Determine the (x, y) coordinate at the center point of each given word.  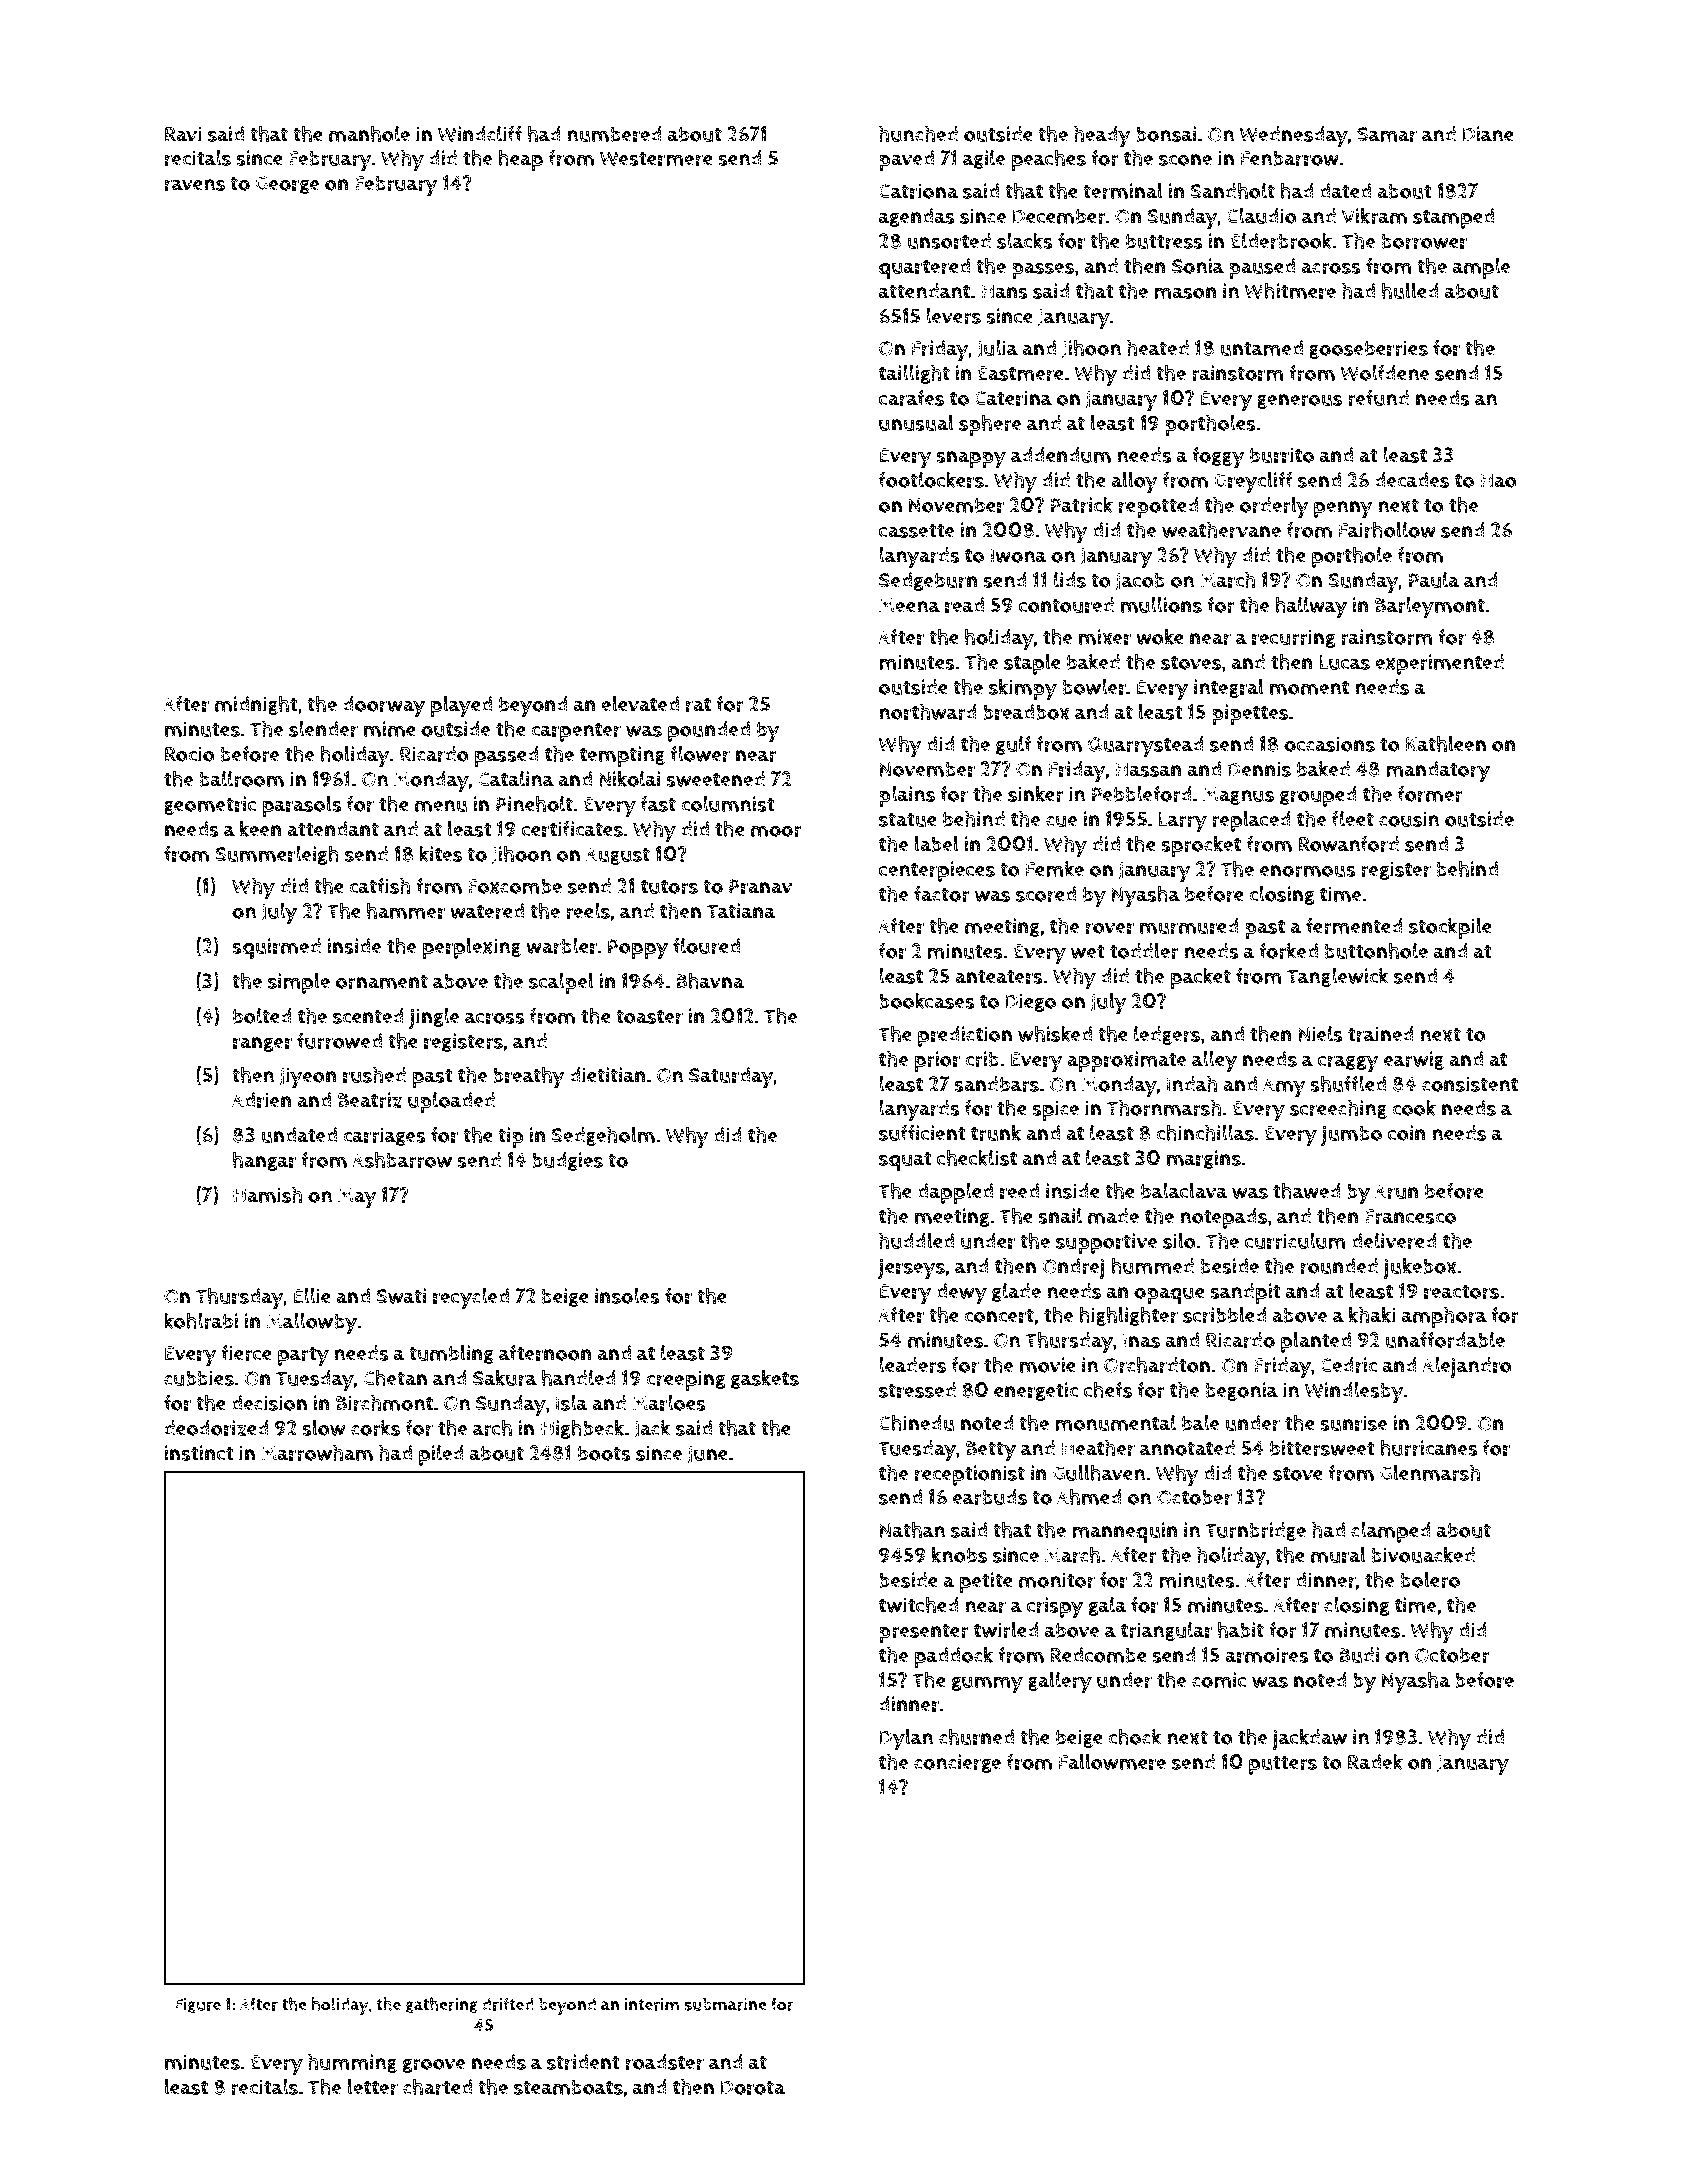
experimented (1439, 664)
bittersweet (1322, 1448)
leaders (912, 1365)
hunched (918, 133)
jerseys (911, 1269)
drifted (508, 2004)
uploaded (451, 1102)
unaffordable (1445, 1340)
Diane (1488, 134)
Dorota (753, 2087)
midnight (256, 705)
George (287, 185)
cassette (916, 531)
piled (441, 1455)
